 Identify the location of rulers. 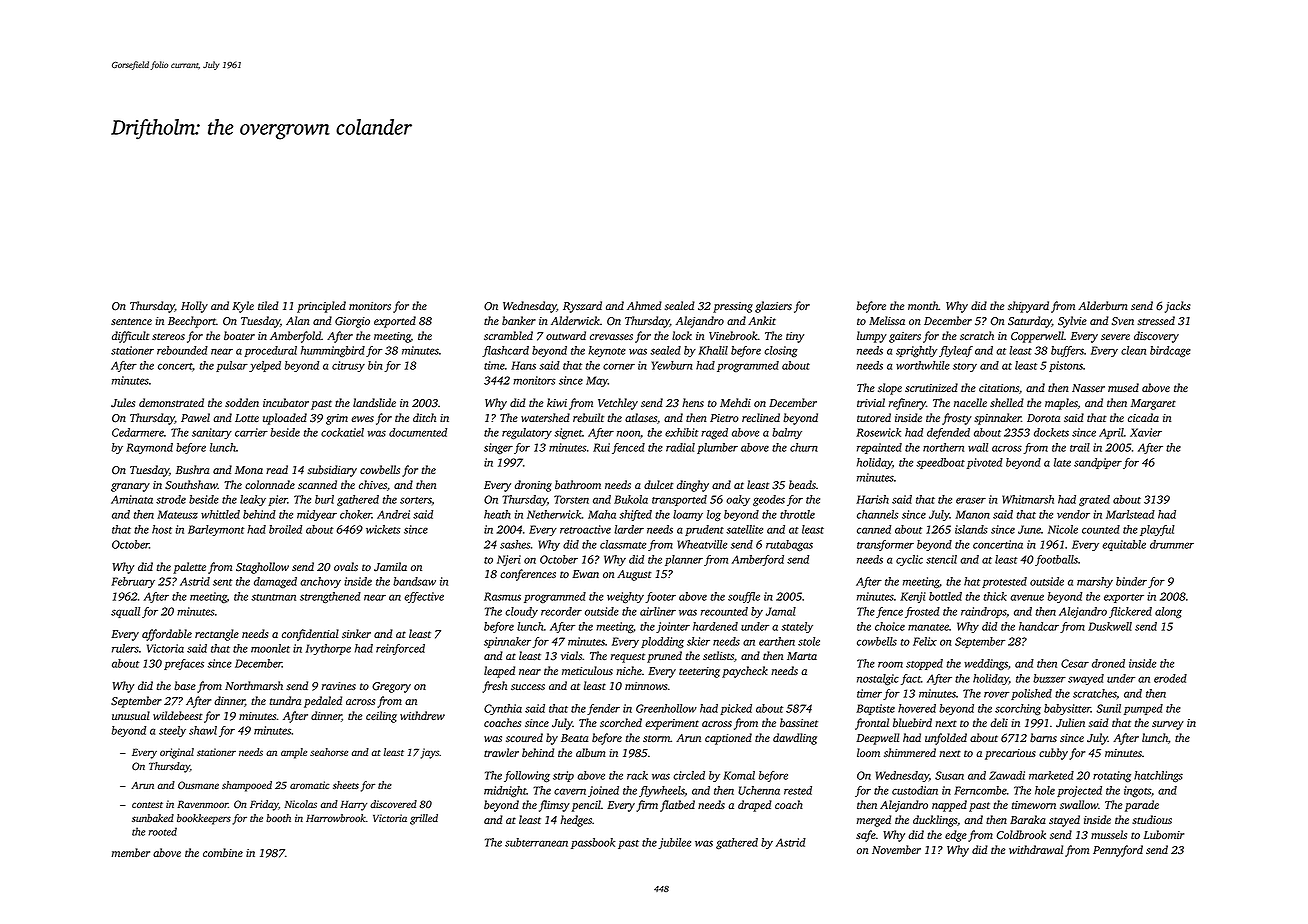
(125, 648).
